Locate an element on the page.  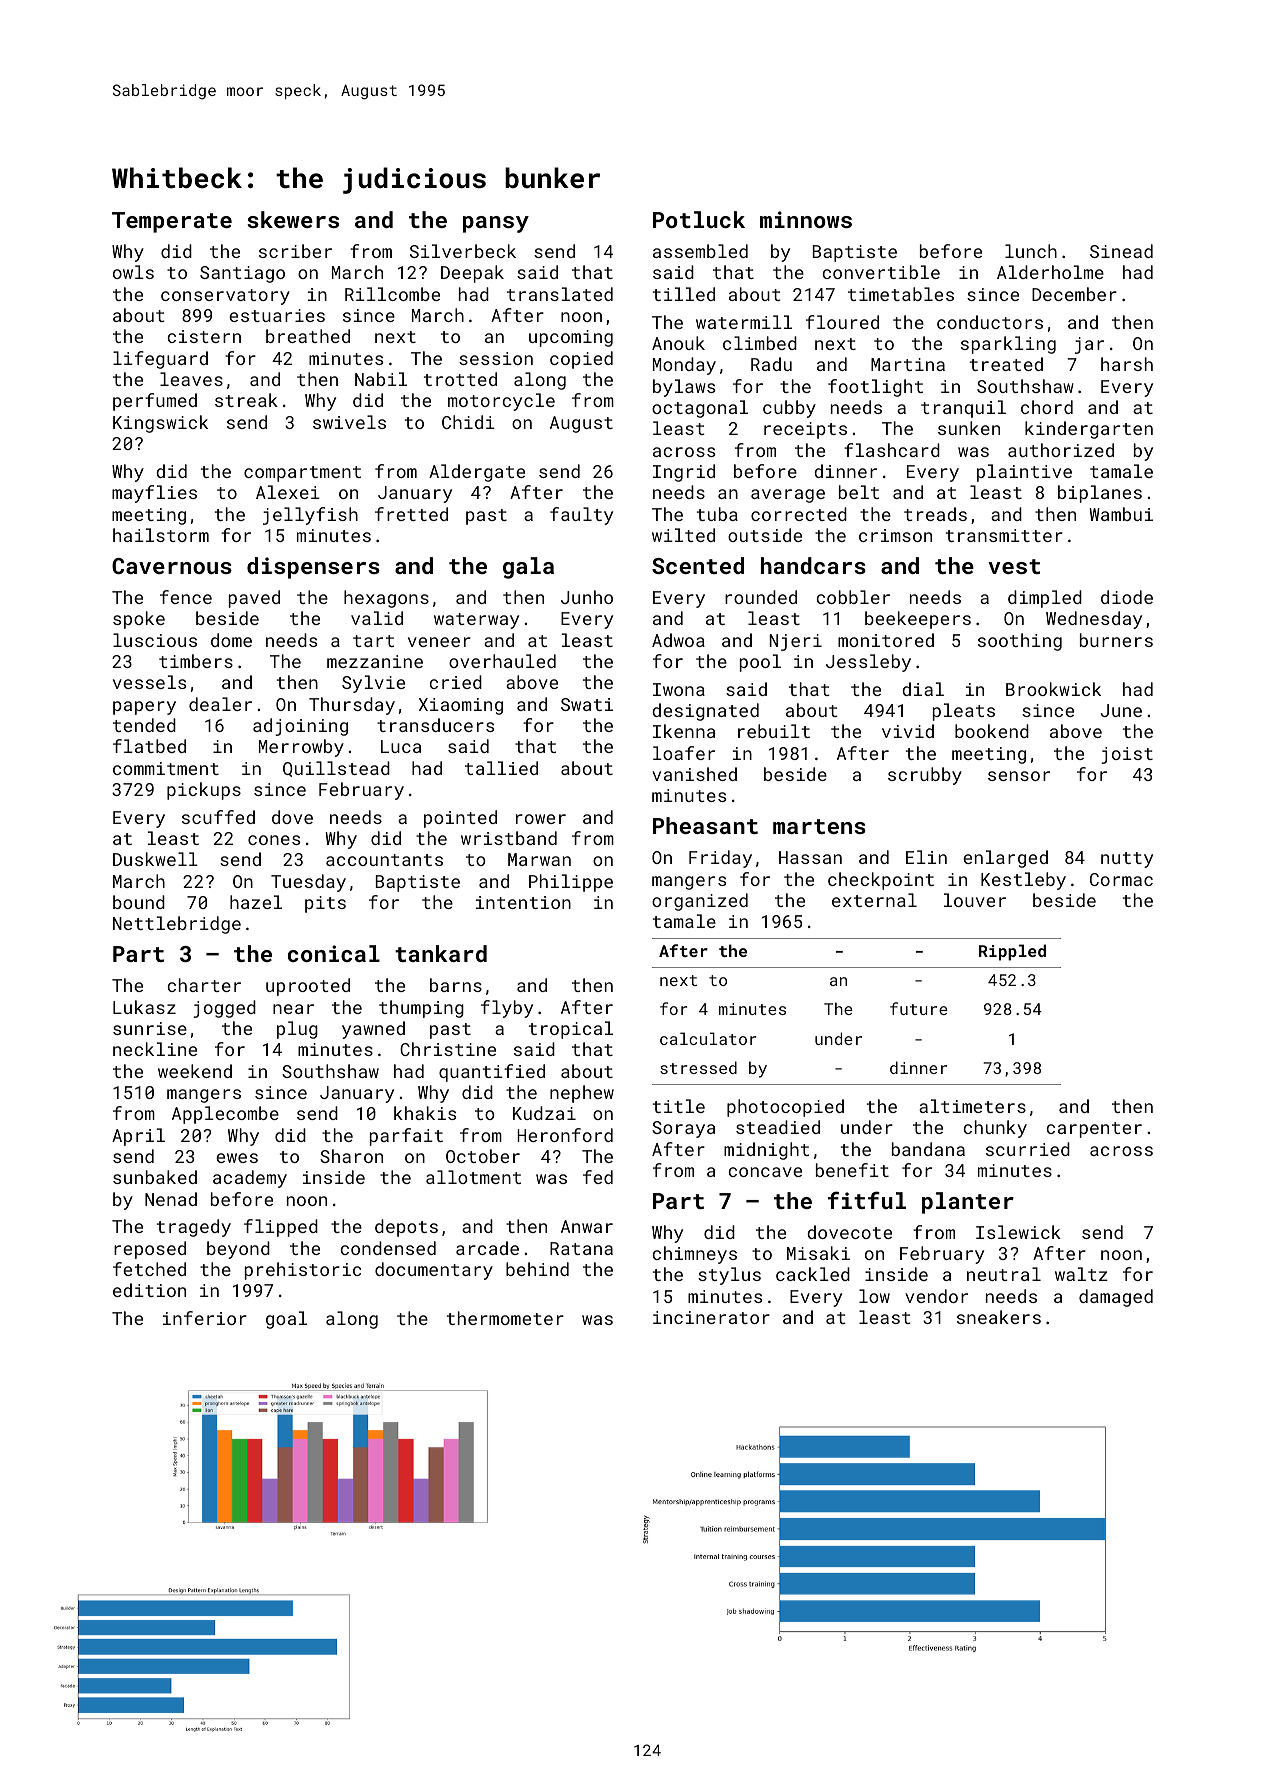
Quillstead is located at coordinates (336, 769).
